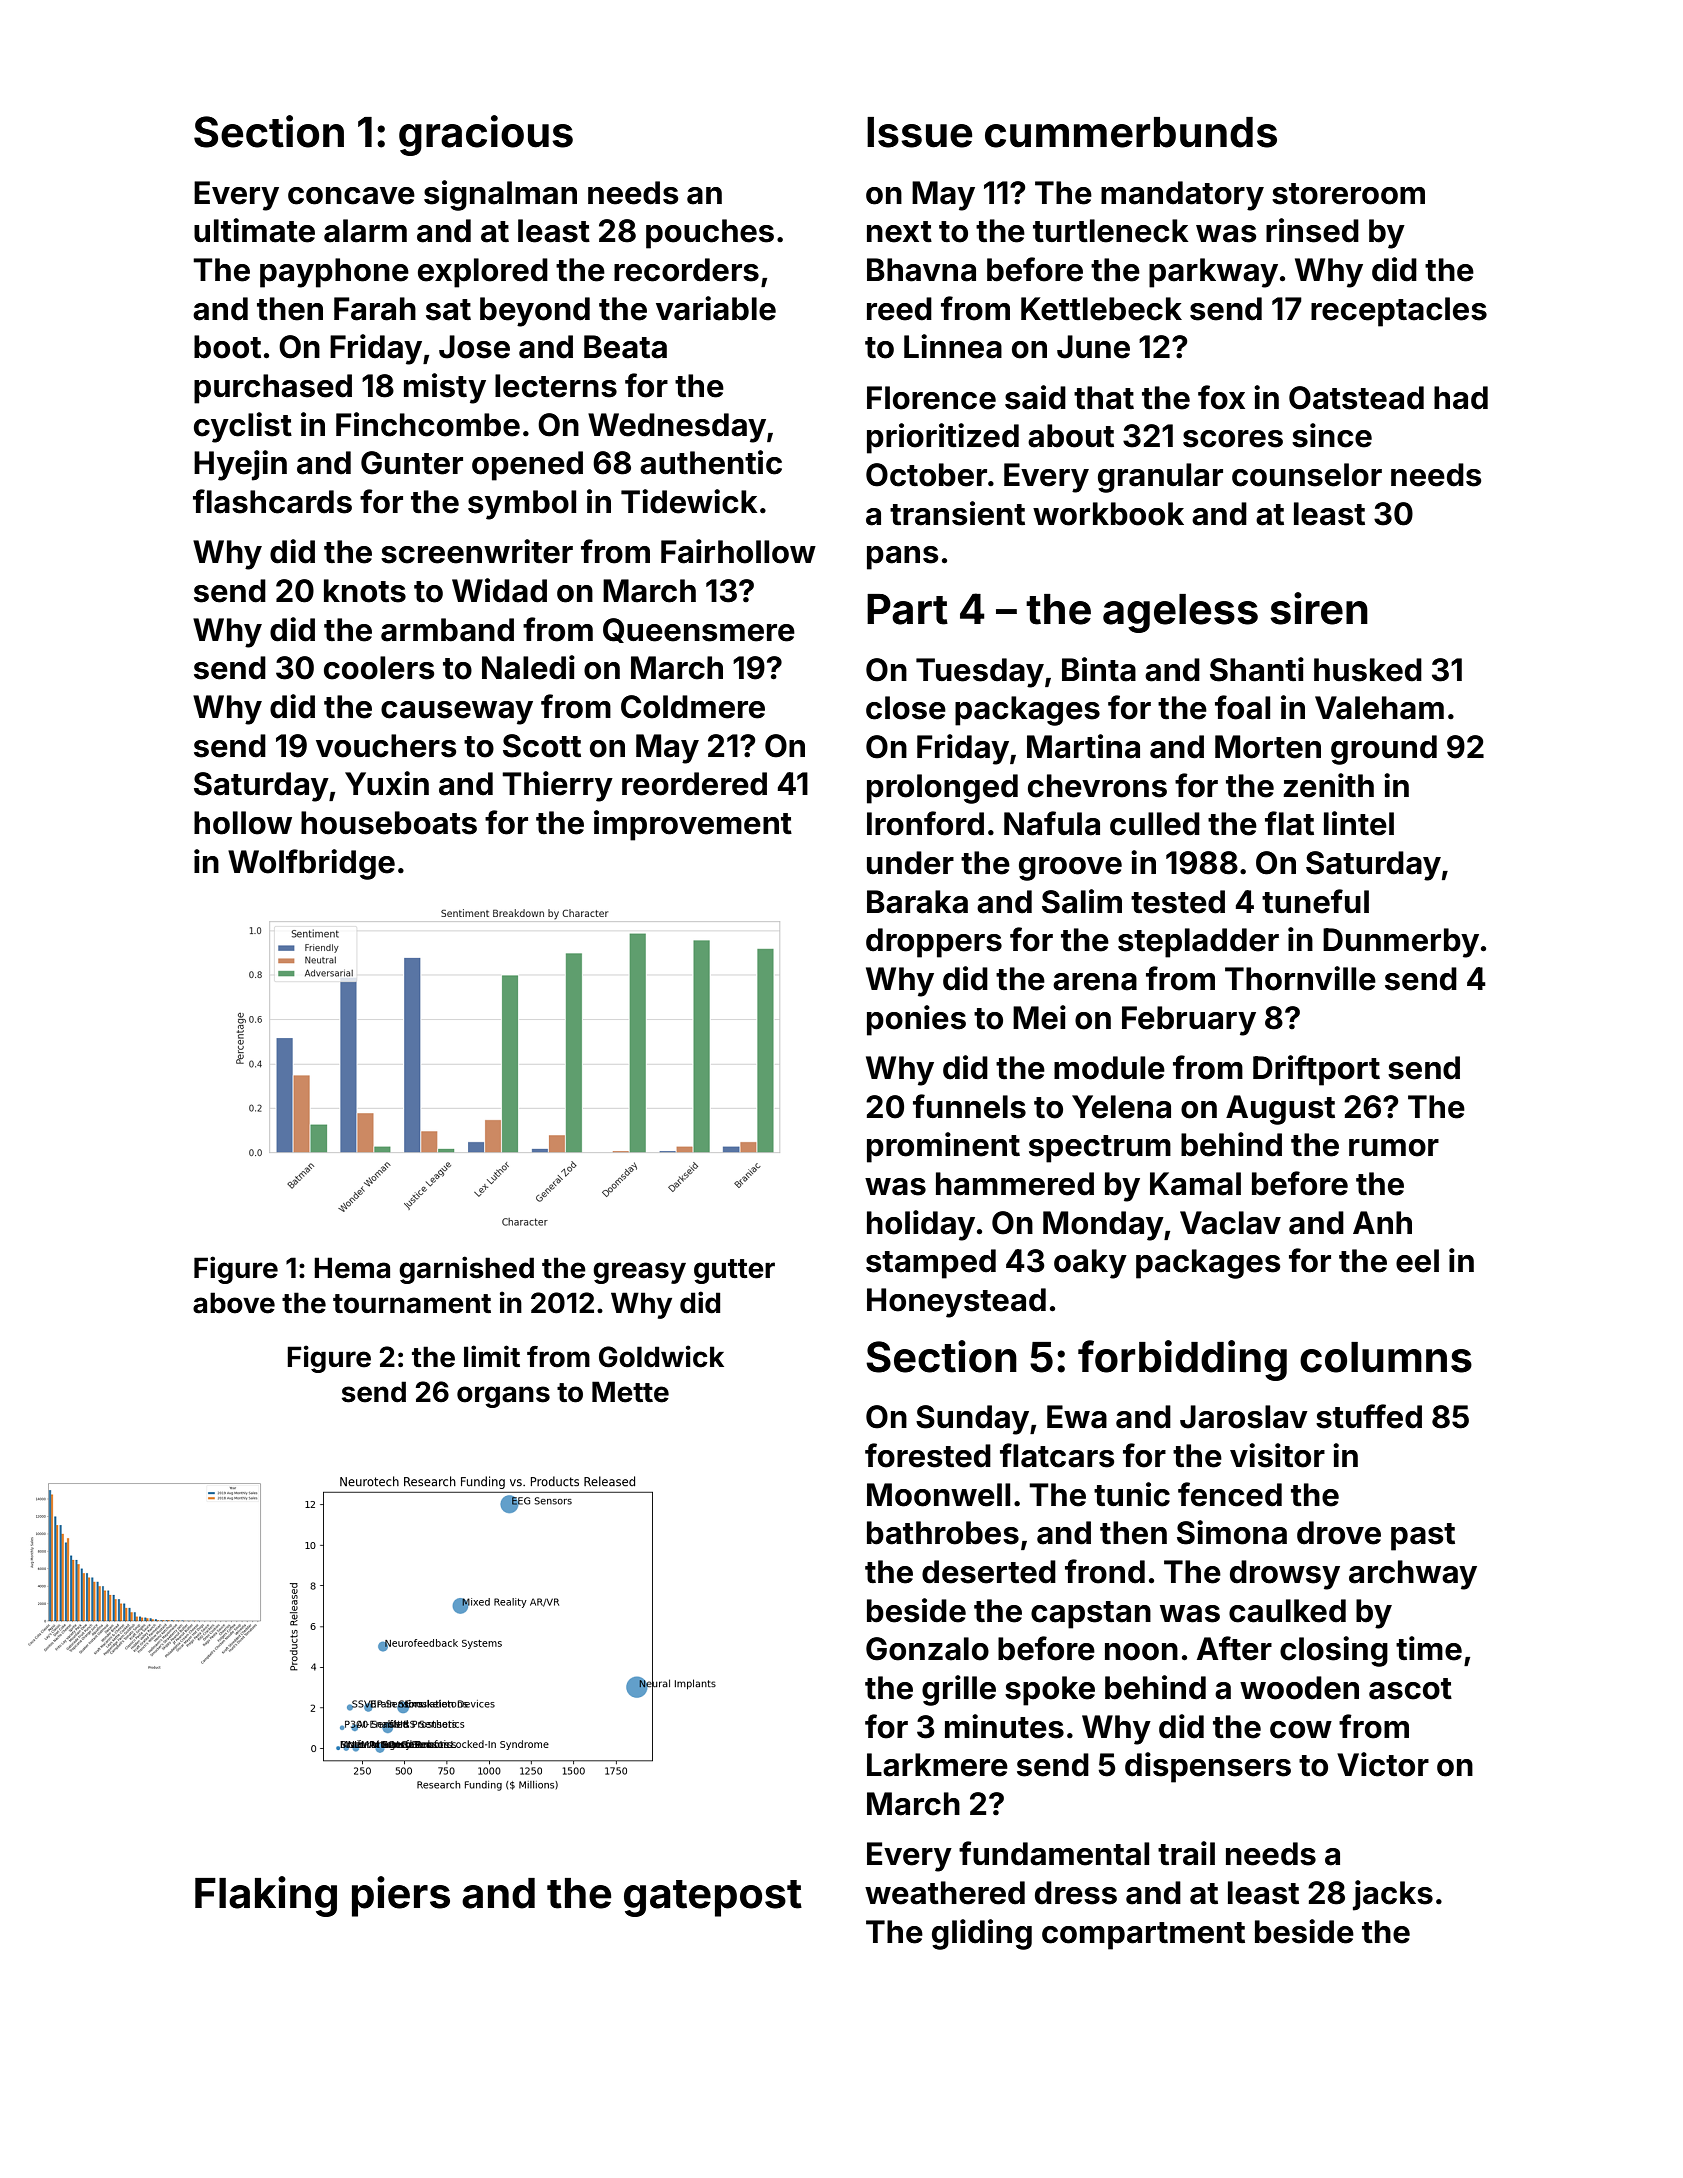  Describe the element at coordinates (1182, 1360) in the document. I see `forbidding` at that location.
